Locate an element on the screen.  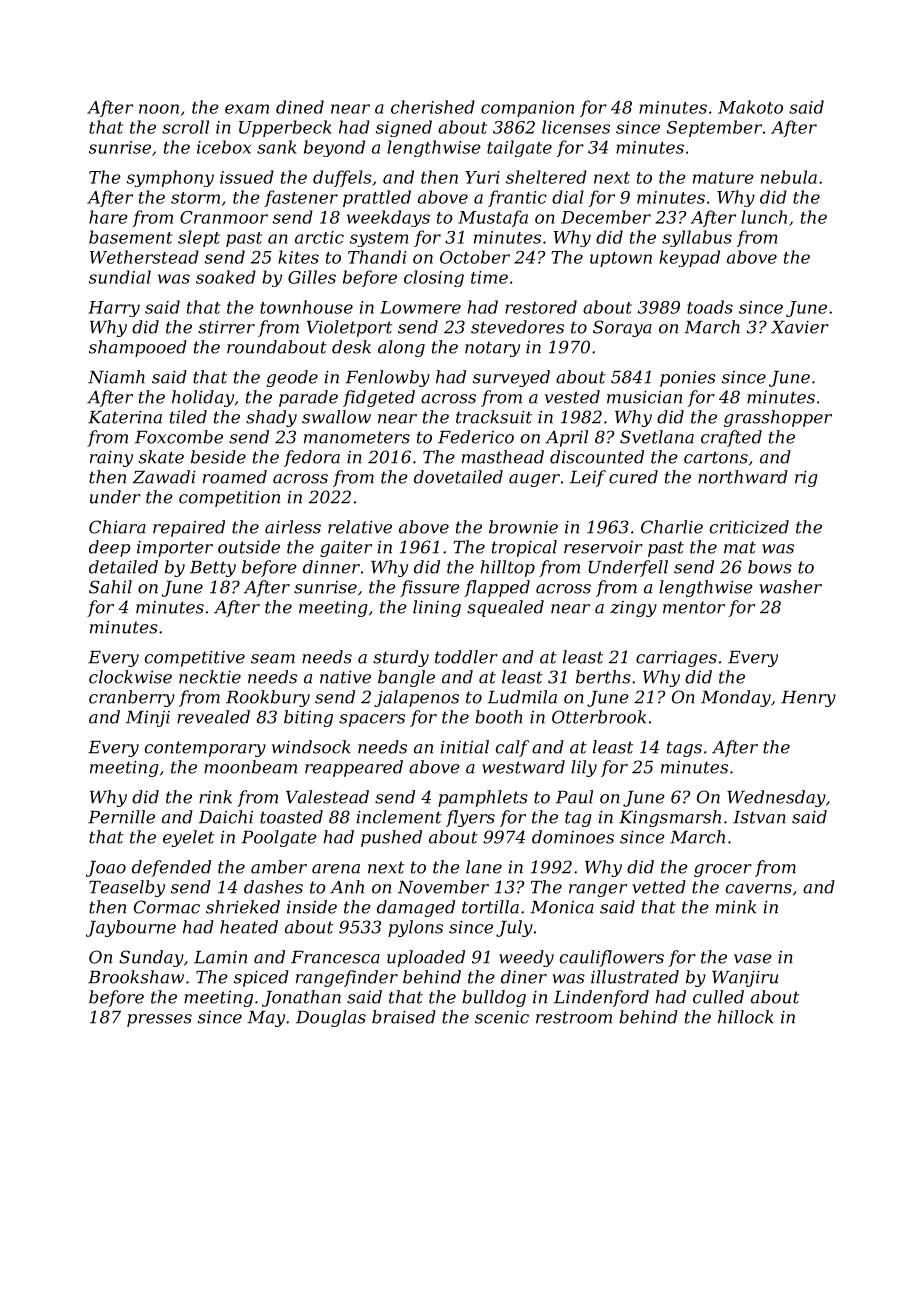
fedora is located at coordinates (312, 458).
